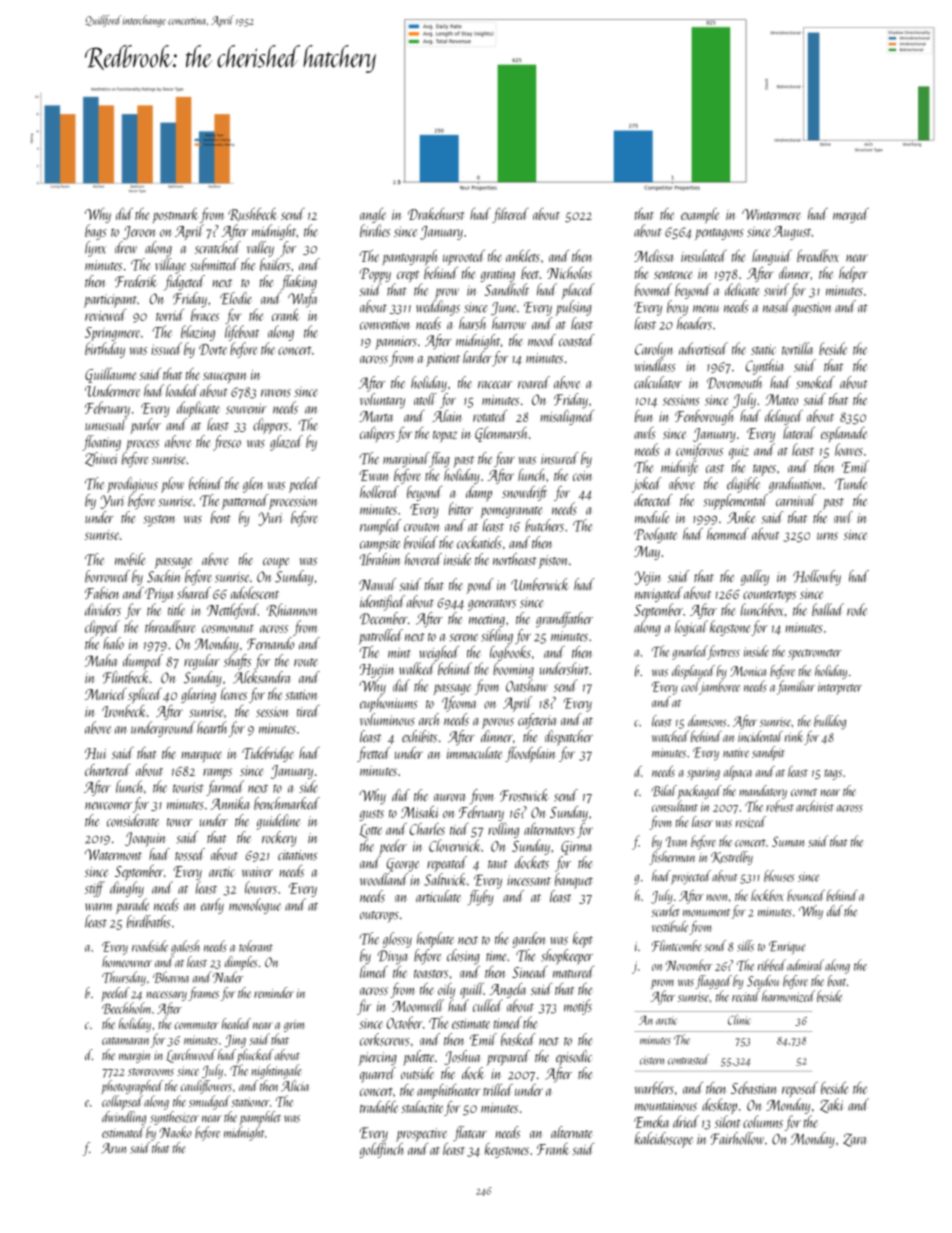 Image resolution: width=952 pixels, height=1233 pixels. I want to click on smoked, so click(815, 382).
